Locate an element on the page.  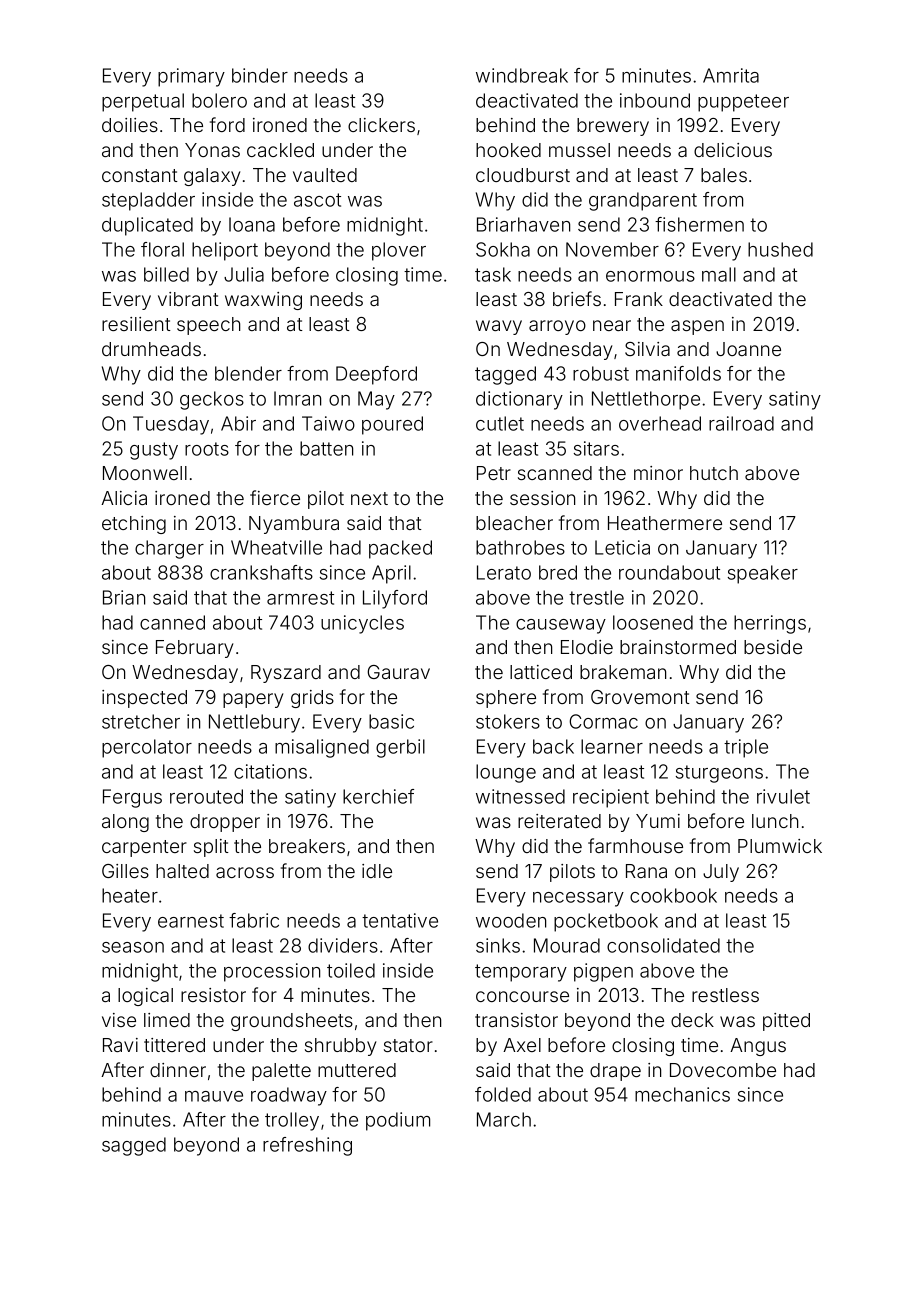
clickers is located at coordinates (381, 125).
